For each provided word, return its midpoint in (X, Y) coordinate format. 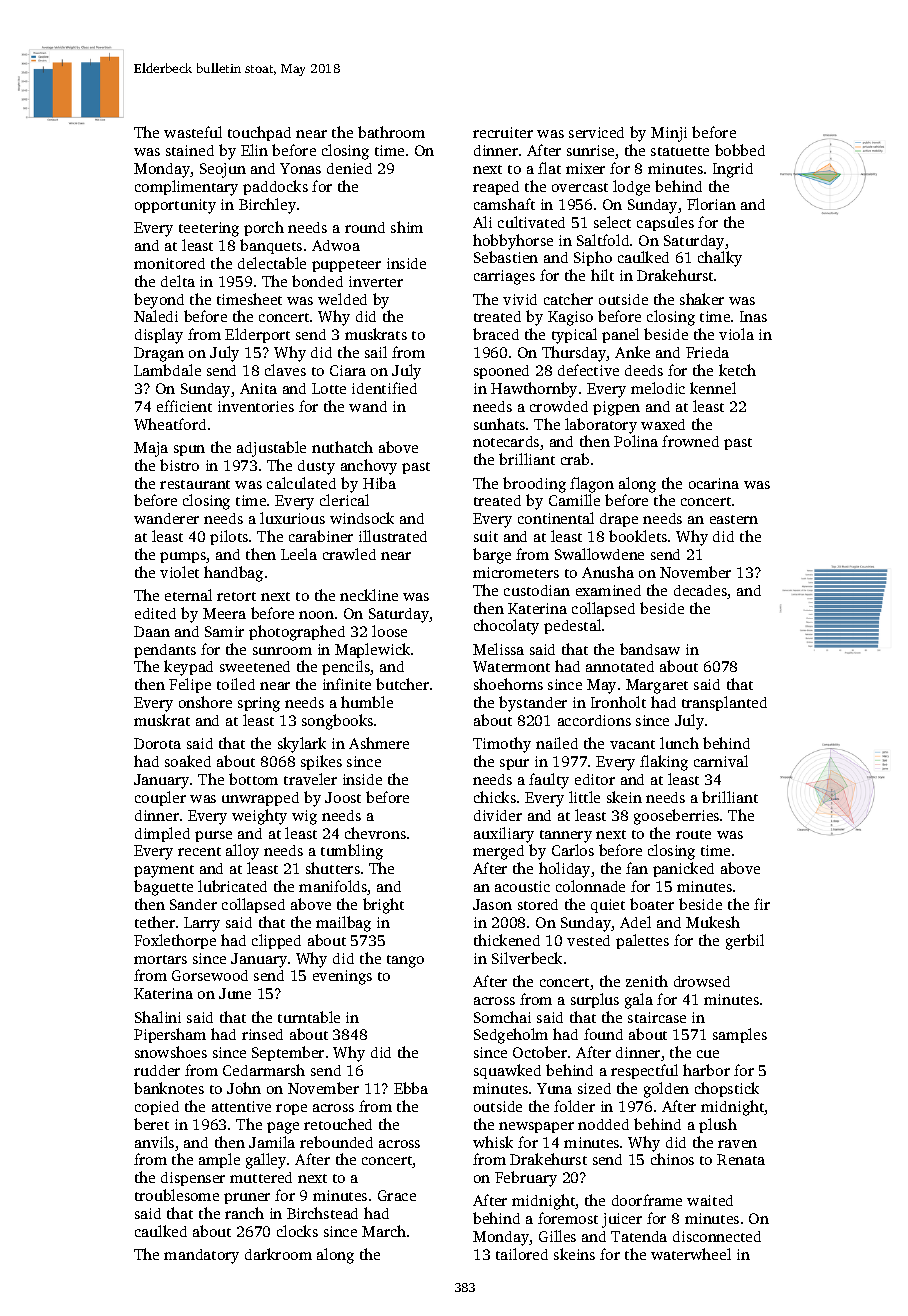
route (693, 834)
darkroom (278, 1254)
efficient (184, 406)
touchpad (259, 133)
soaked (188, 761)
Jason (492, 904)
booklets (638, 536)
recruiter (503, 132)
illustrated (393, 536)
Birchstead (322, 1213)
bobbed (740, 150)
